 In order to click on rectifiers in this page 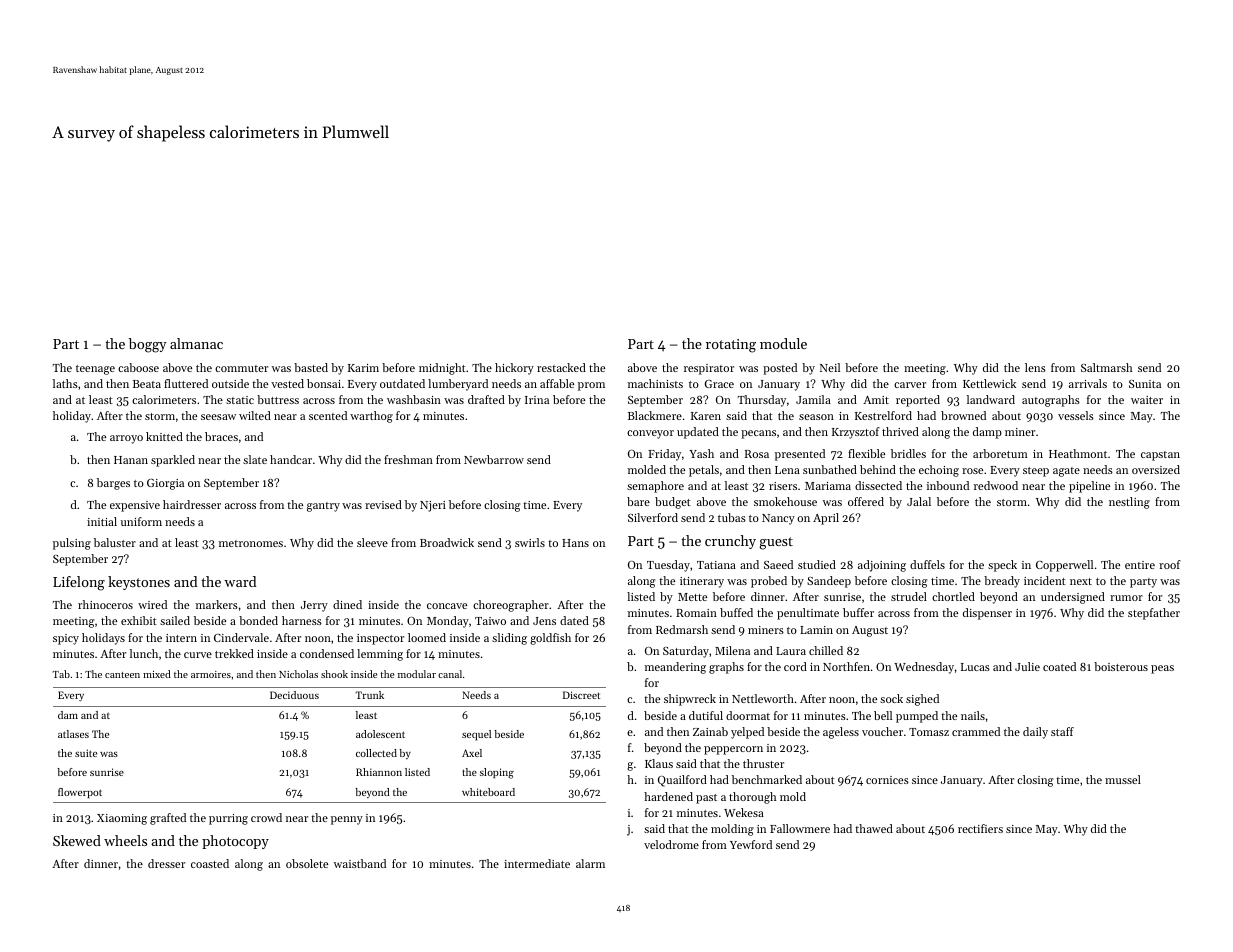, I will do `click(980, 828)`.
